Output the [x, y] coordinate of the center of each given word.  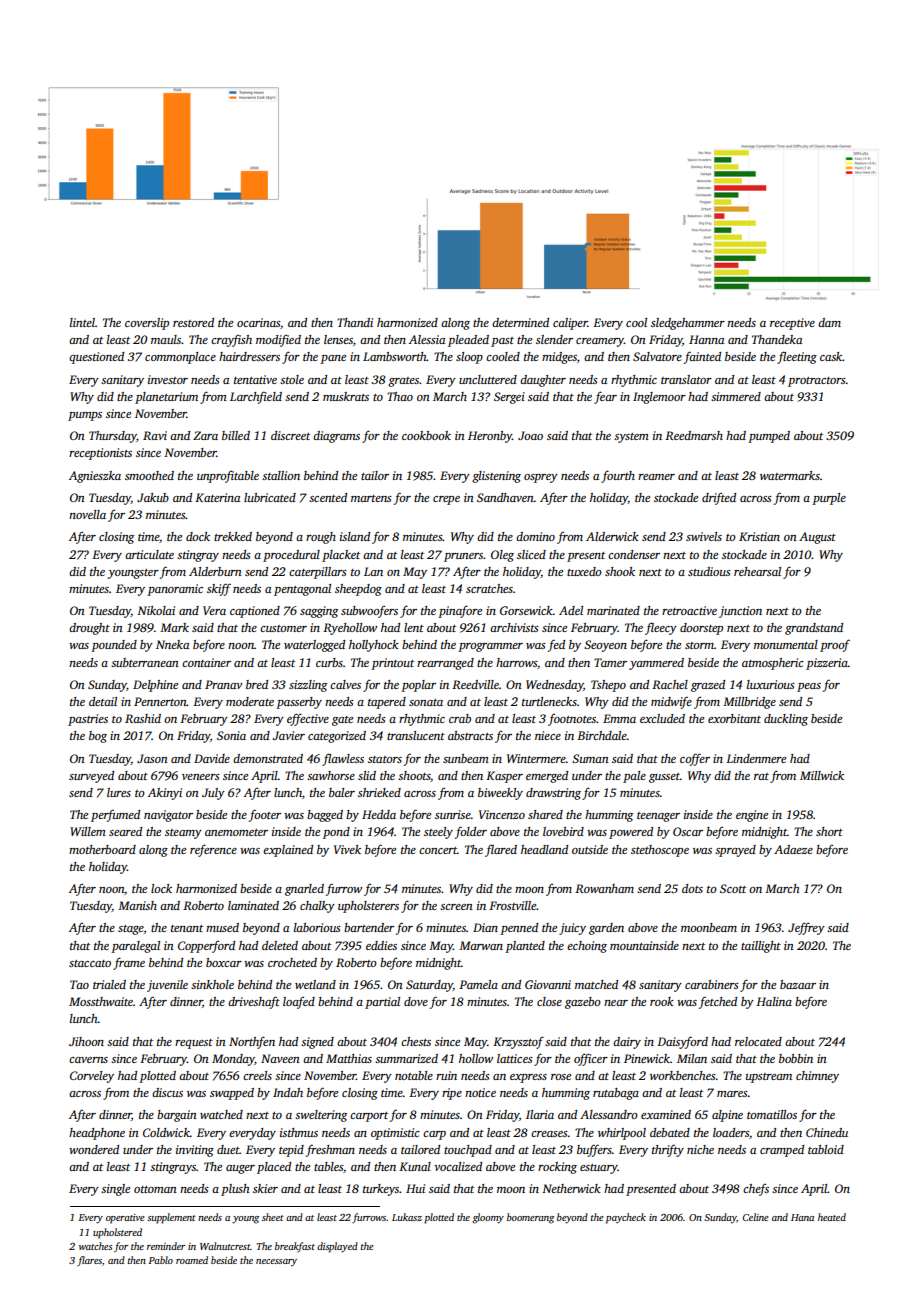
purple [829, 499]
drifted [719, 499]
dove [416, 1001]
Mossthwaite [101, 1001]
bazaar [798, 984]
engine [752, 816]
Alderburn [215, 571]
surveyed [91, 777]
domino [535, 536]
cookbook [426, 435]
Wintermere [536, 758]
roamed [192, 1260]
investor [168, 379]
